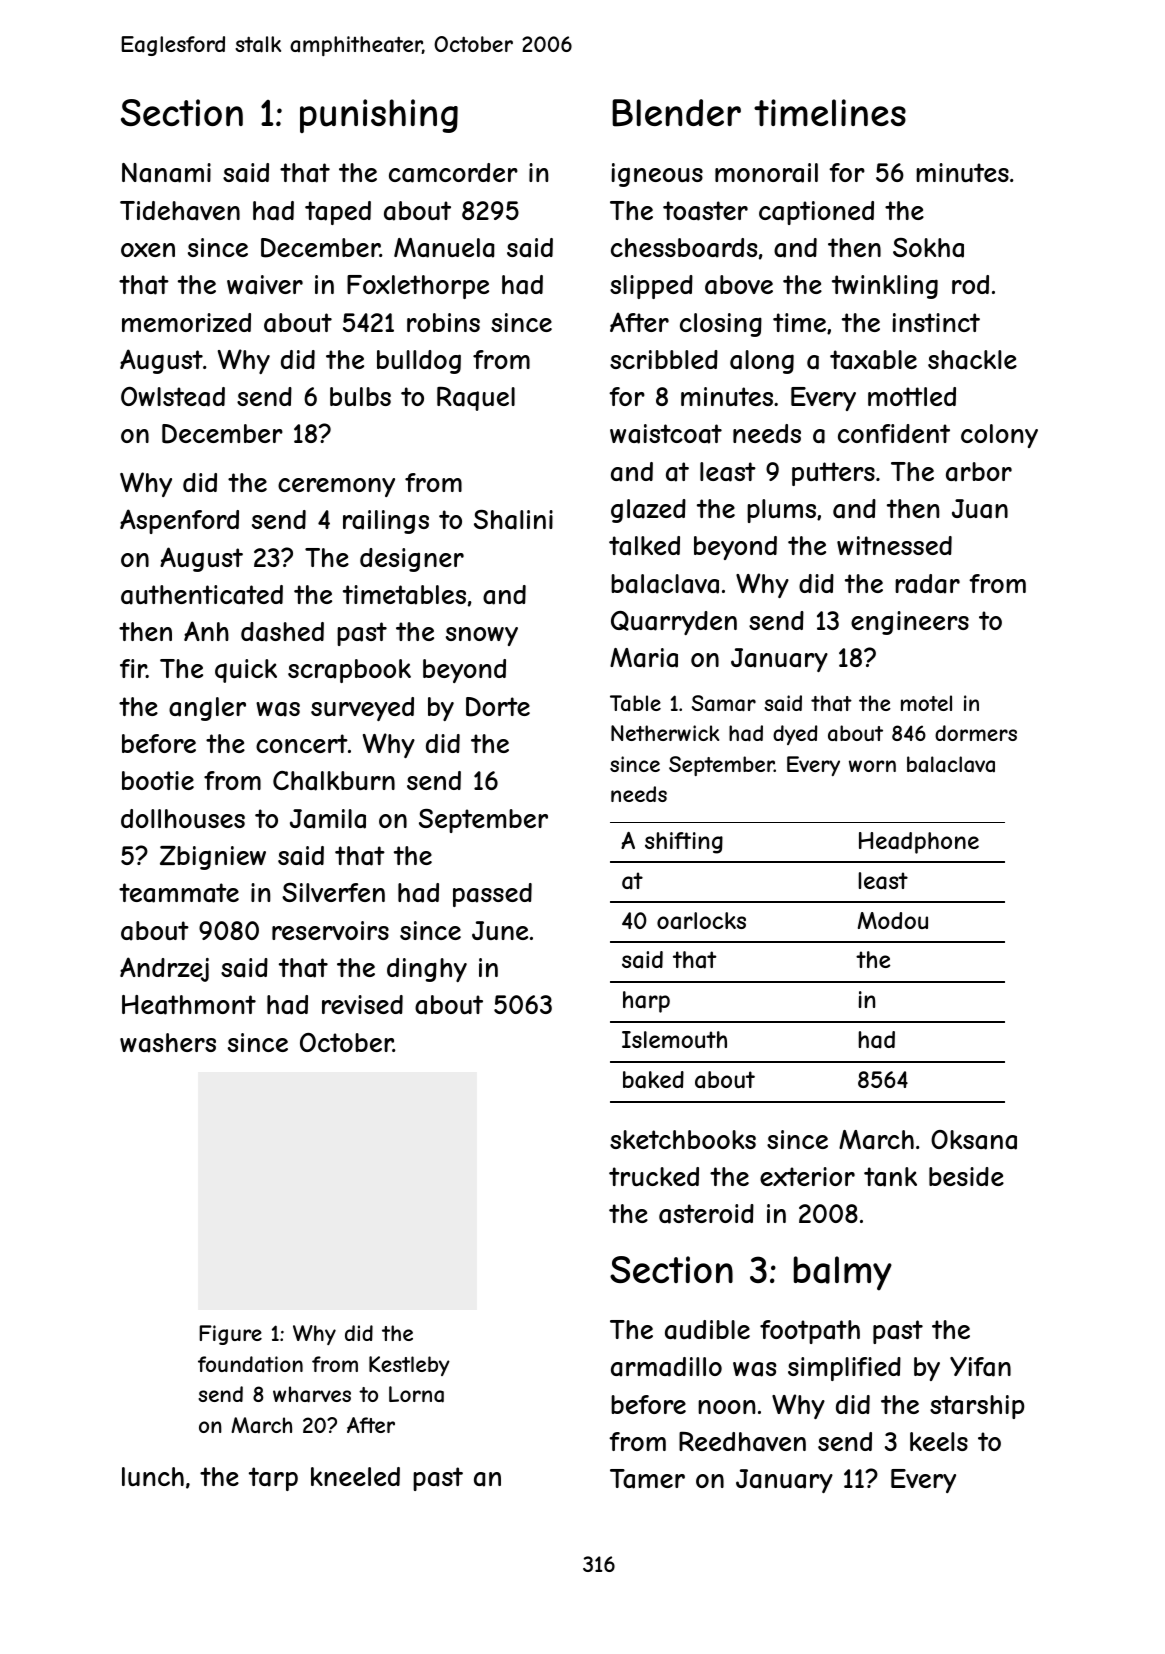 Image resolution: width=1165 pixels, height=1654 pixels. Describe the element at coordinates (230, 1335) in the screenshot. I see `Figure` at that location.
